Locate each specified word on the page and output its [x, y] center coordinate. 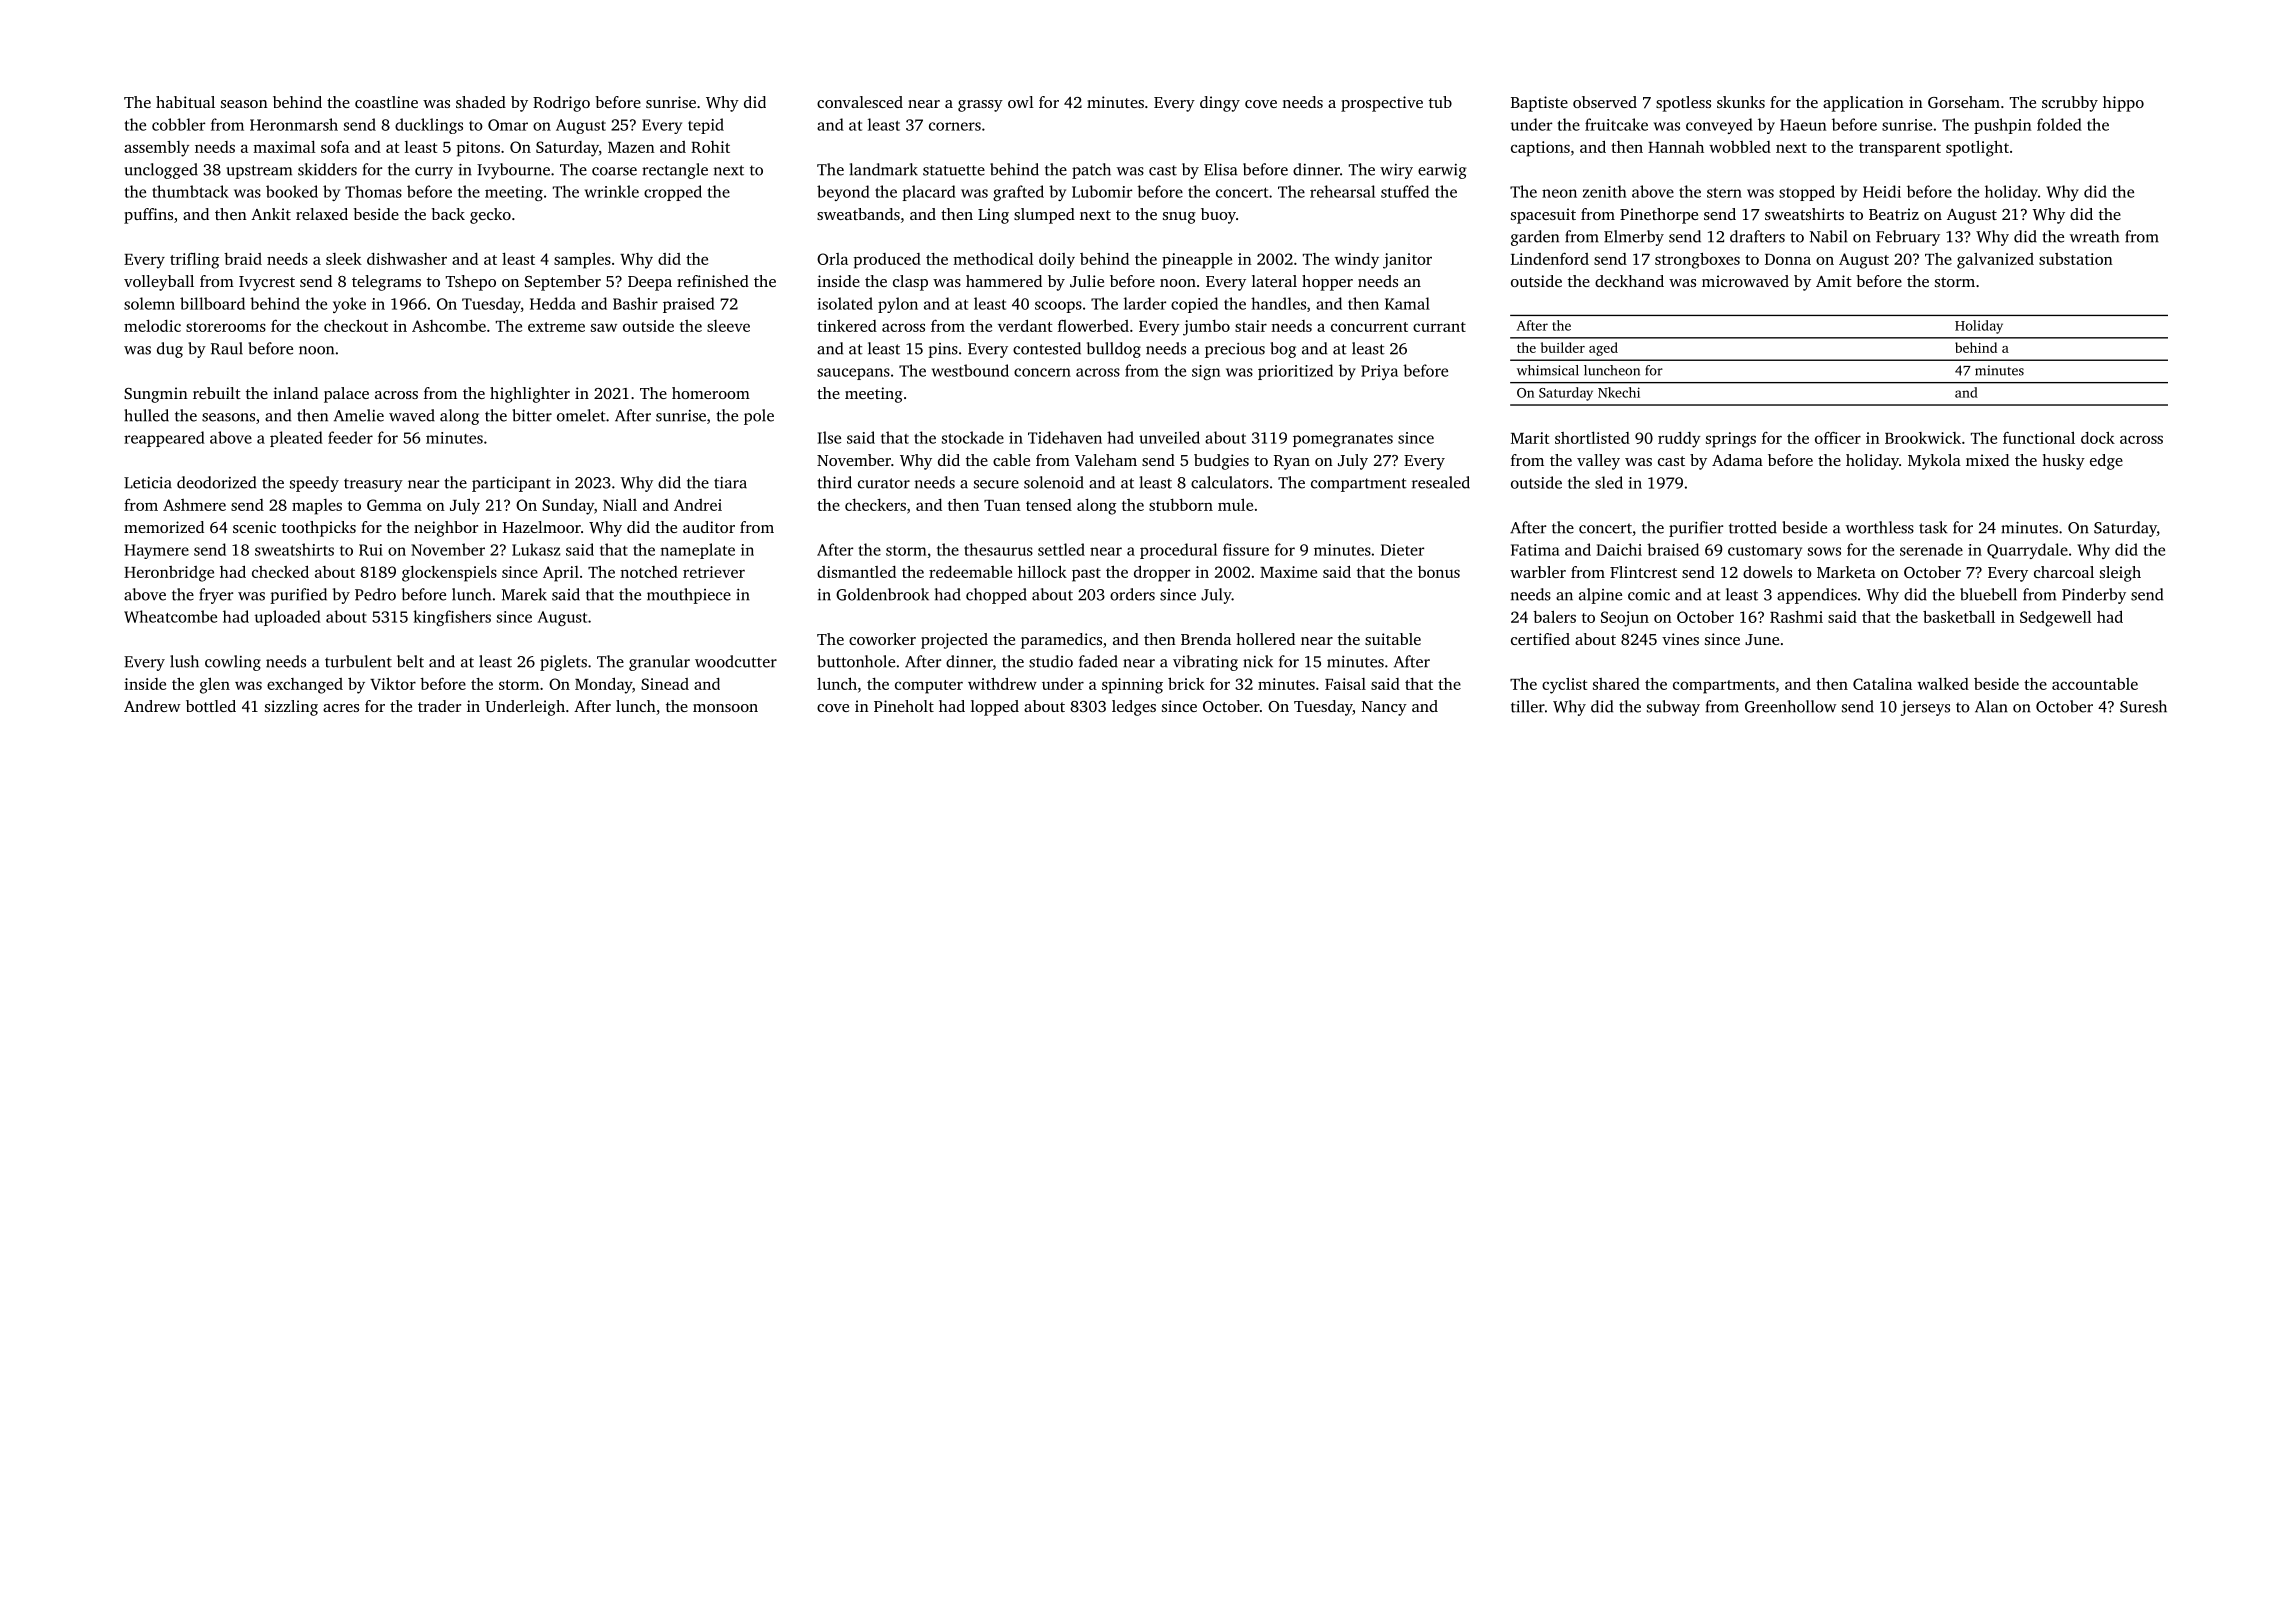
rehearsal [1342, 191]
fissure [1246, 549]
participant [511, 484]
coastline [386, 102]
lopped [995, 708]
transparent [1900, 150]
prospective [1382, 104]
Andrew [152, 706]
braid [243, 259]
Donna [1788, 259]
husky [2063, 462]
